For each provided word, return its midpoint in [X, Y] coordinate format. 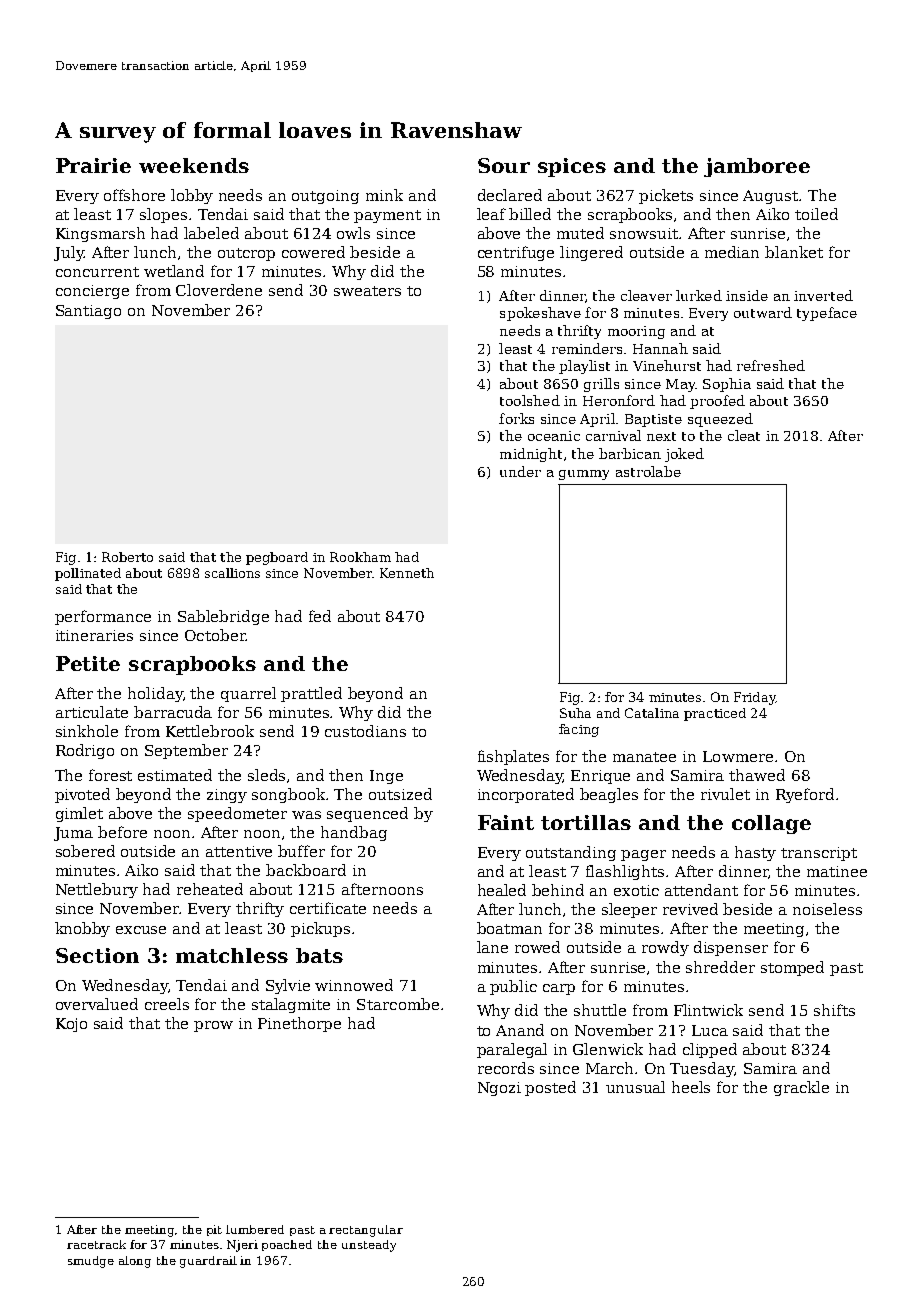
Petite [88, 663]
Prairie [93, 165]
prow [213, 1026]
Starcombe [398, 1004]
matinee [837, 871]
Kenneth [407, 573]
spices [572, 167]
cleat [744, 435]
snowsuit [644, 233]
